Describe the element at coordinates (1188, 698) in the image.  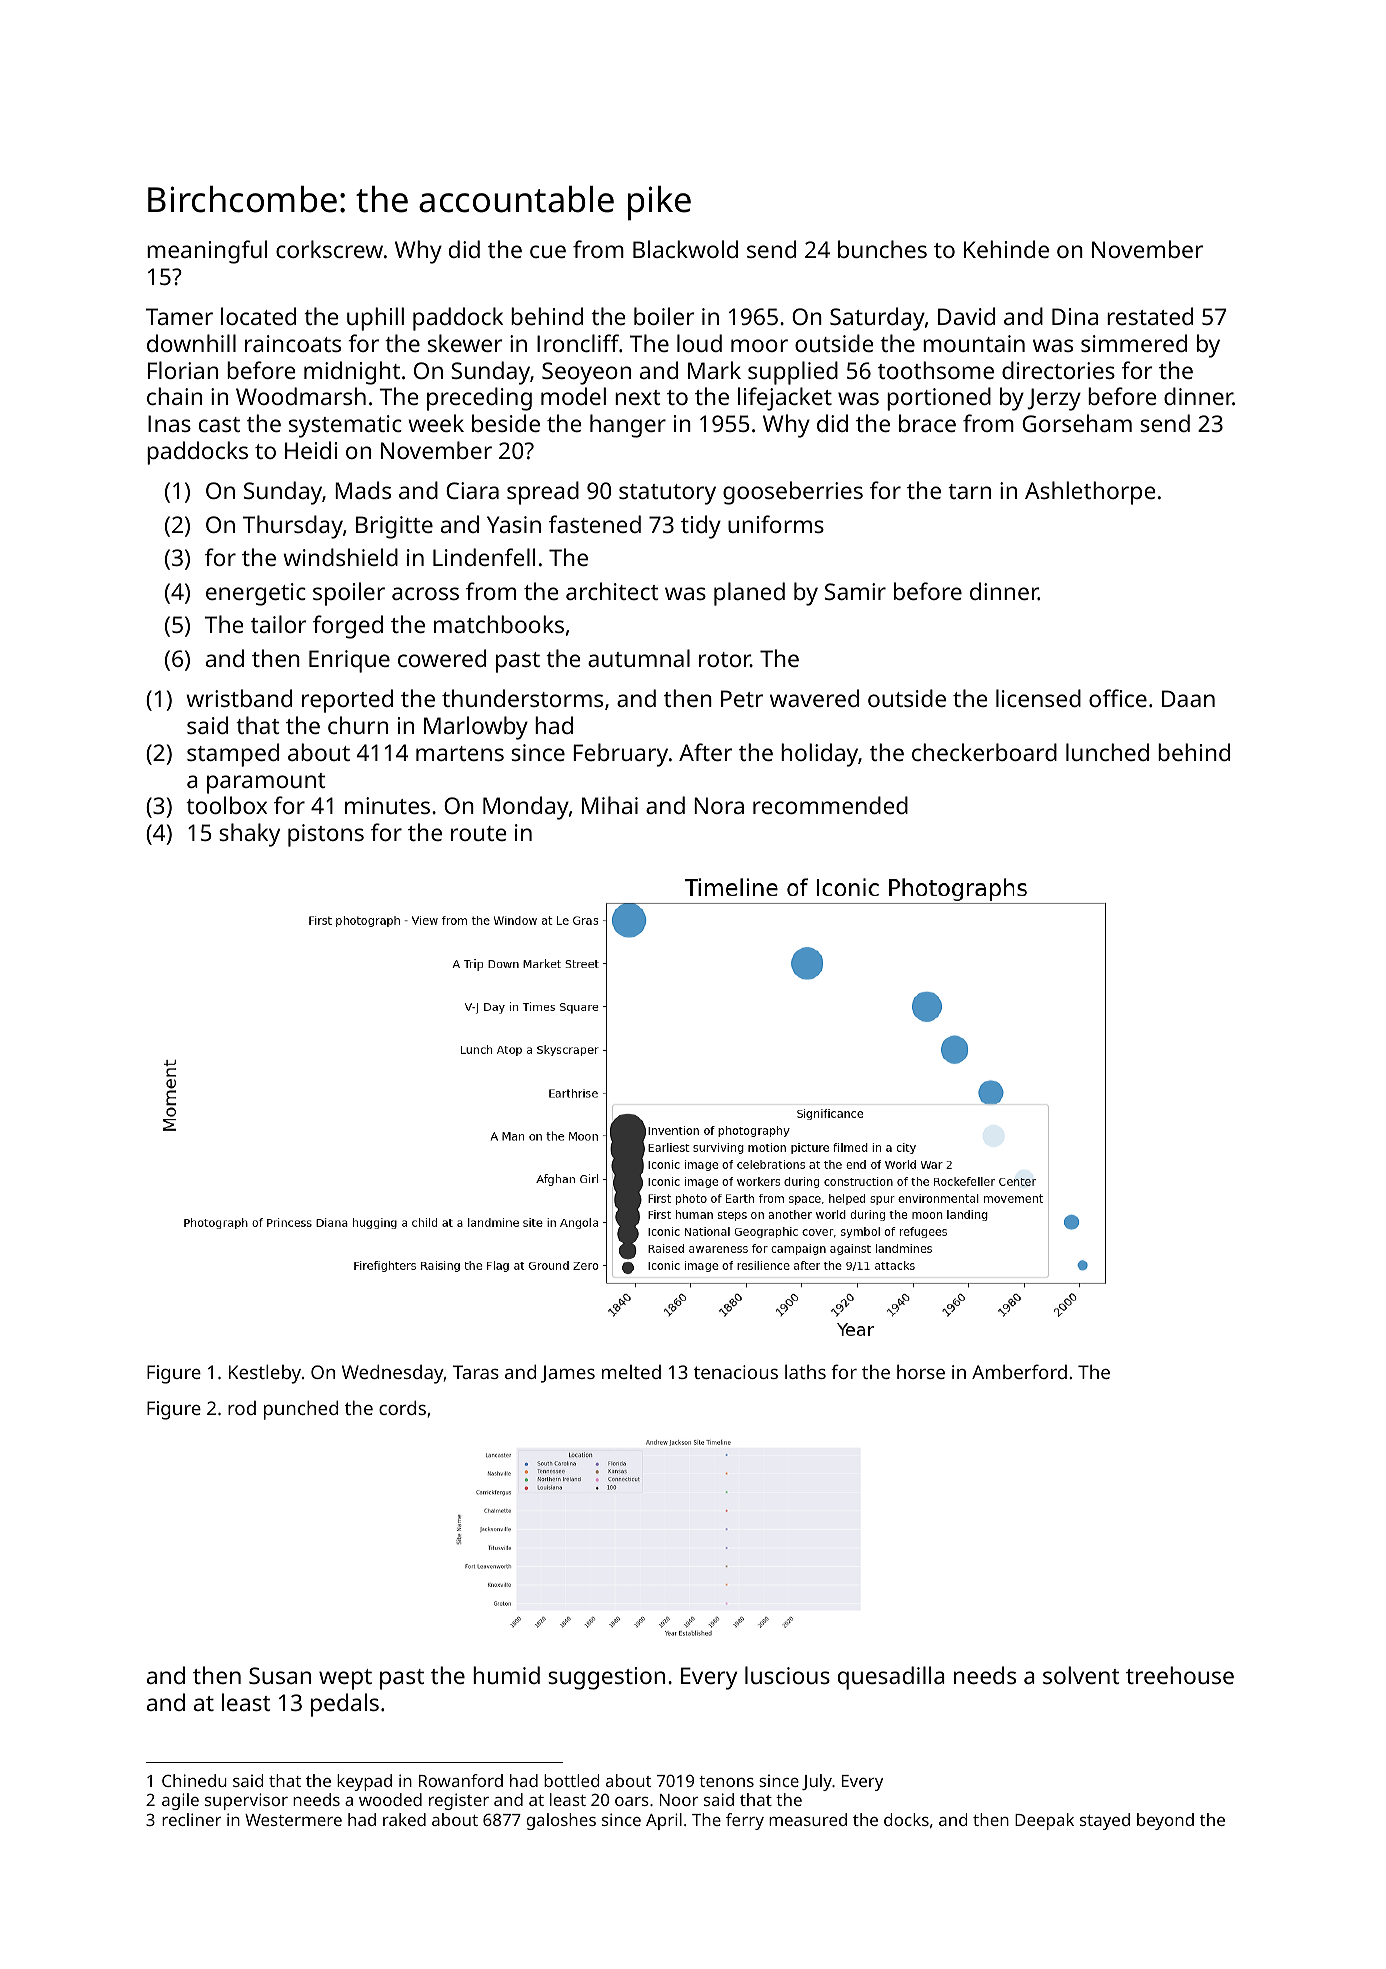
I see `Daan` at that location.
